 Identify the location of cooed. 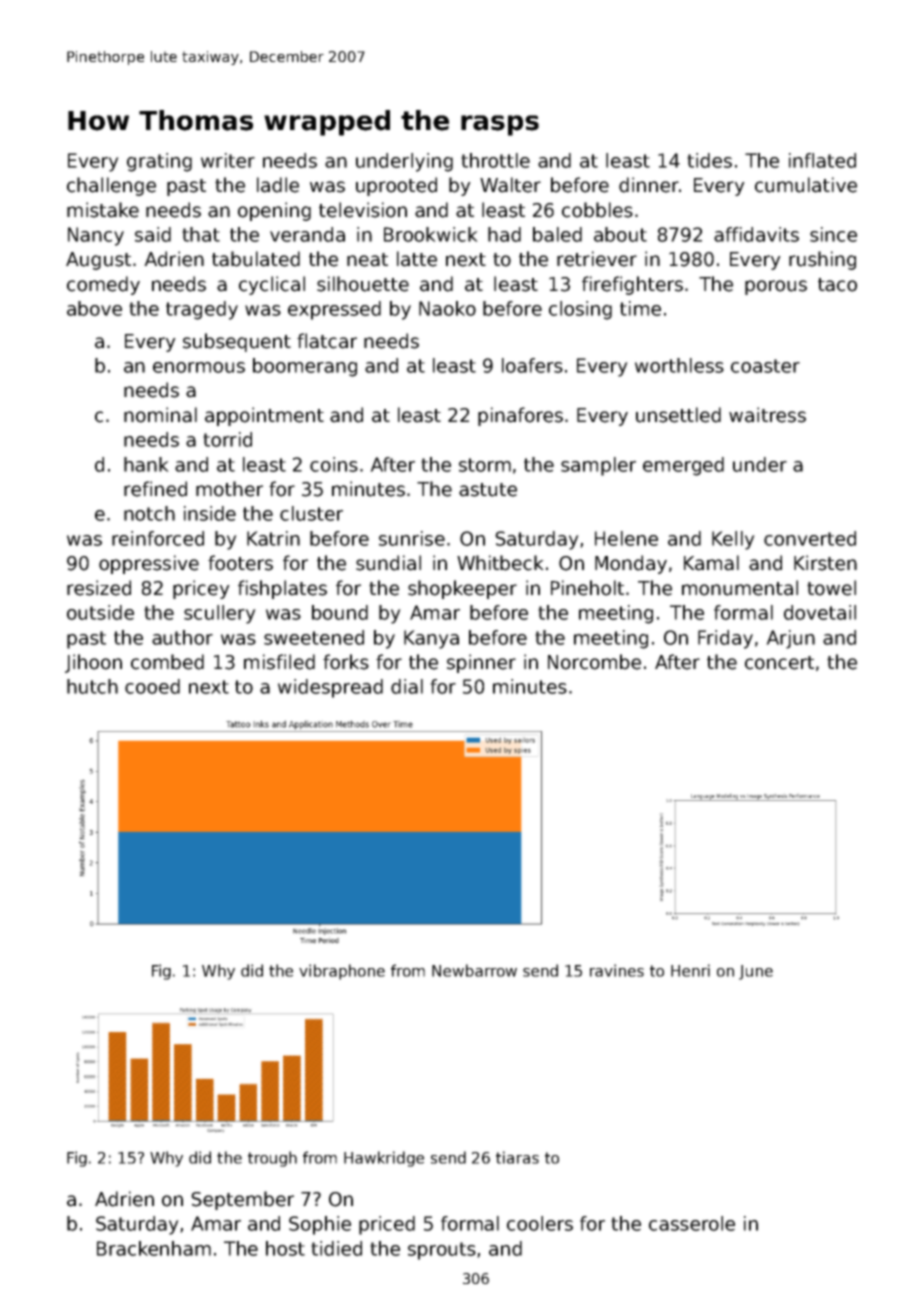
(152, 686).
